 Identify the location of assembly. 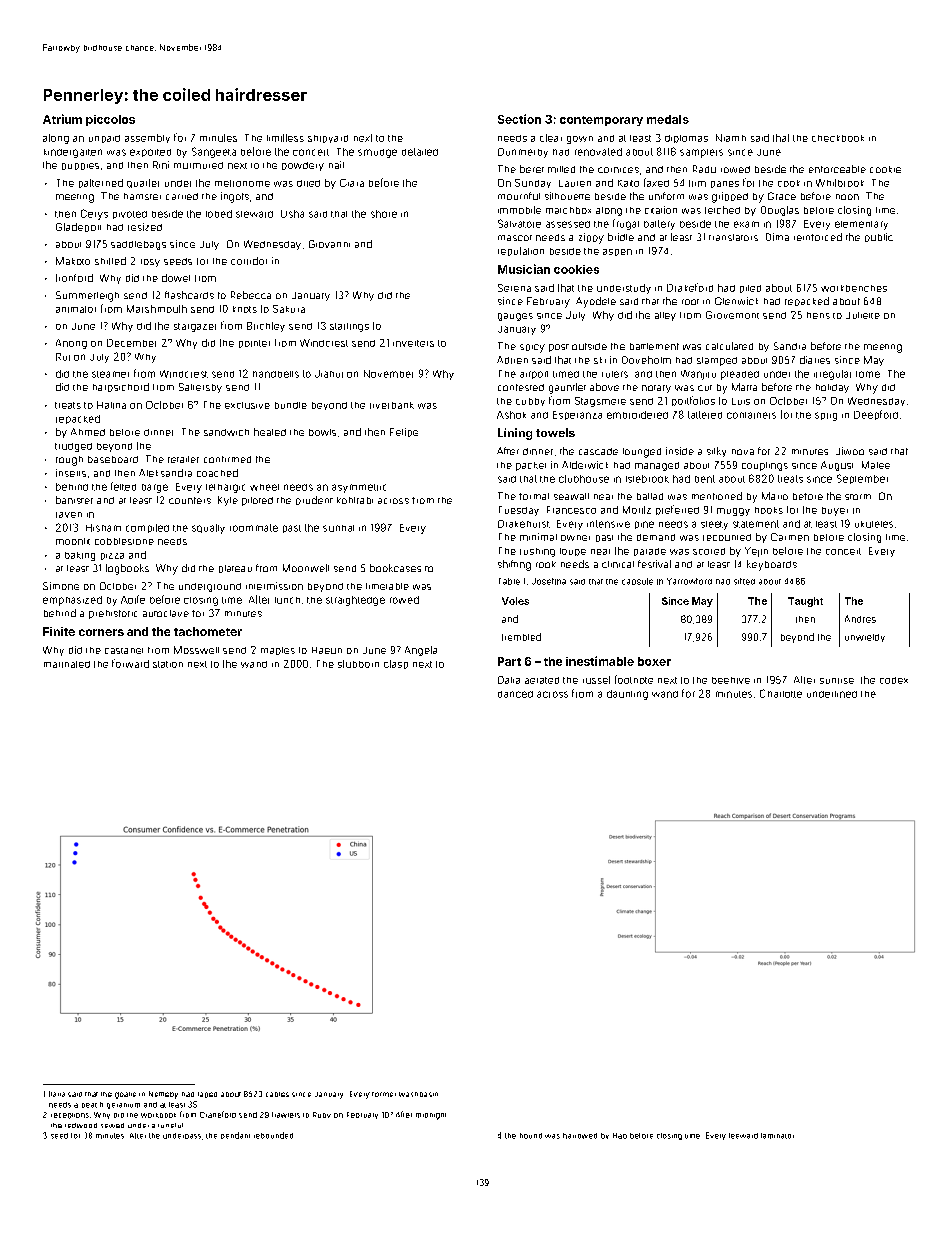
(147, 138).
